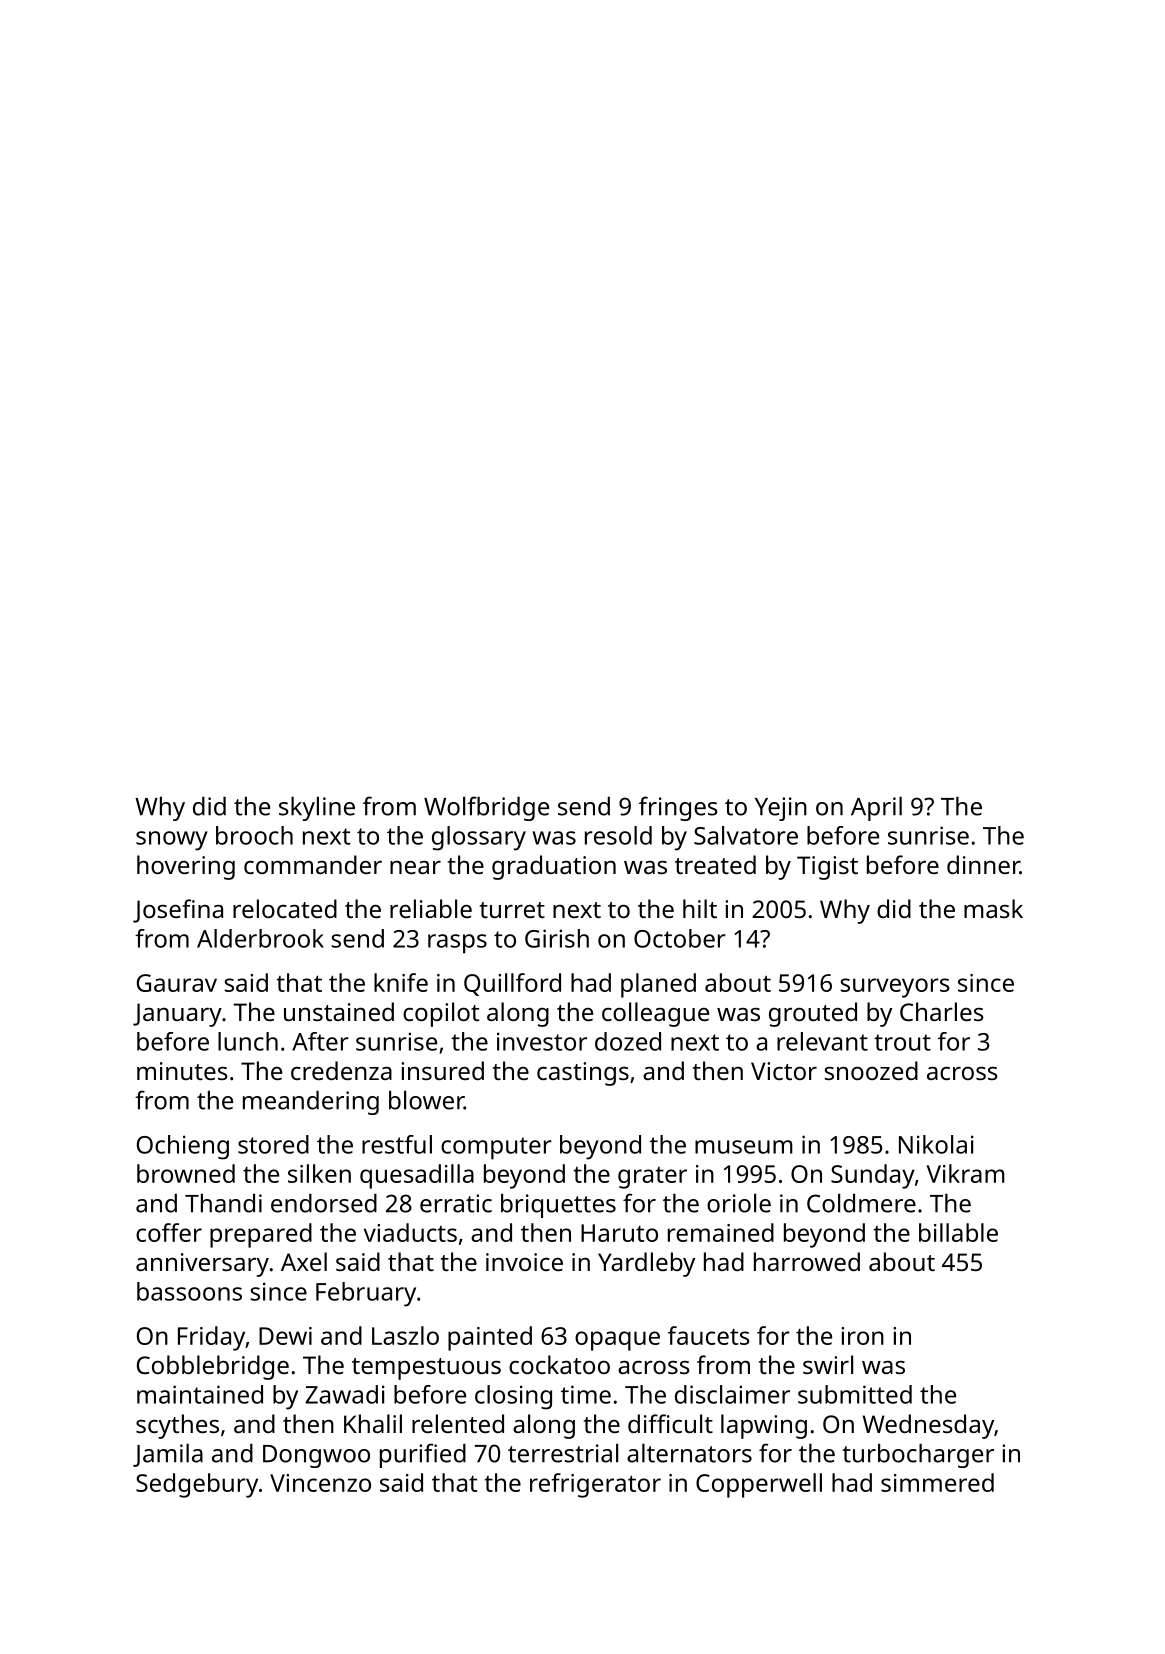 This screenshot has height=1654, width=1165. I want to click on Zawadi, so click(345, 1394).
